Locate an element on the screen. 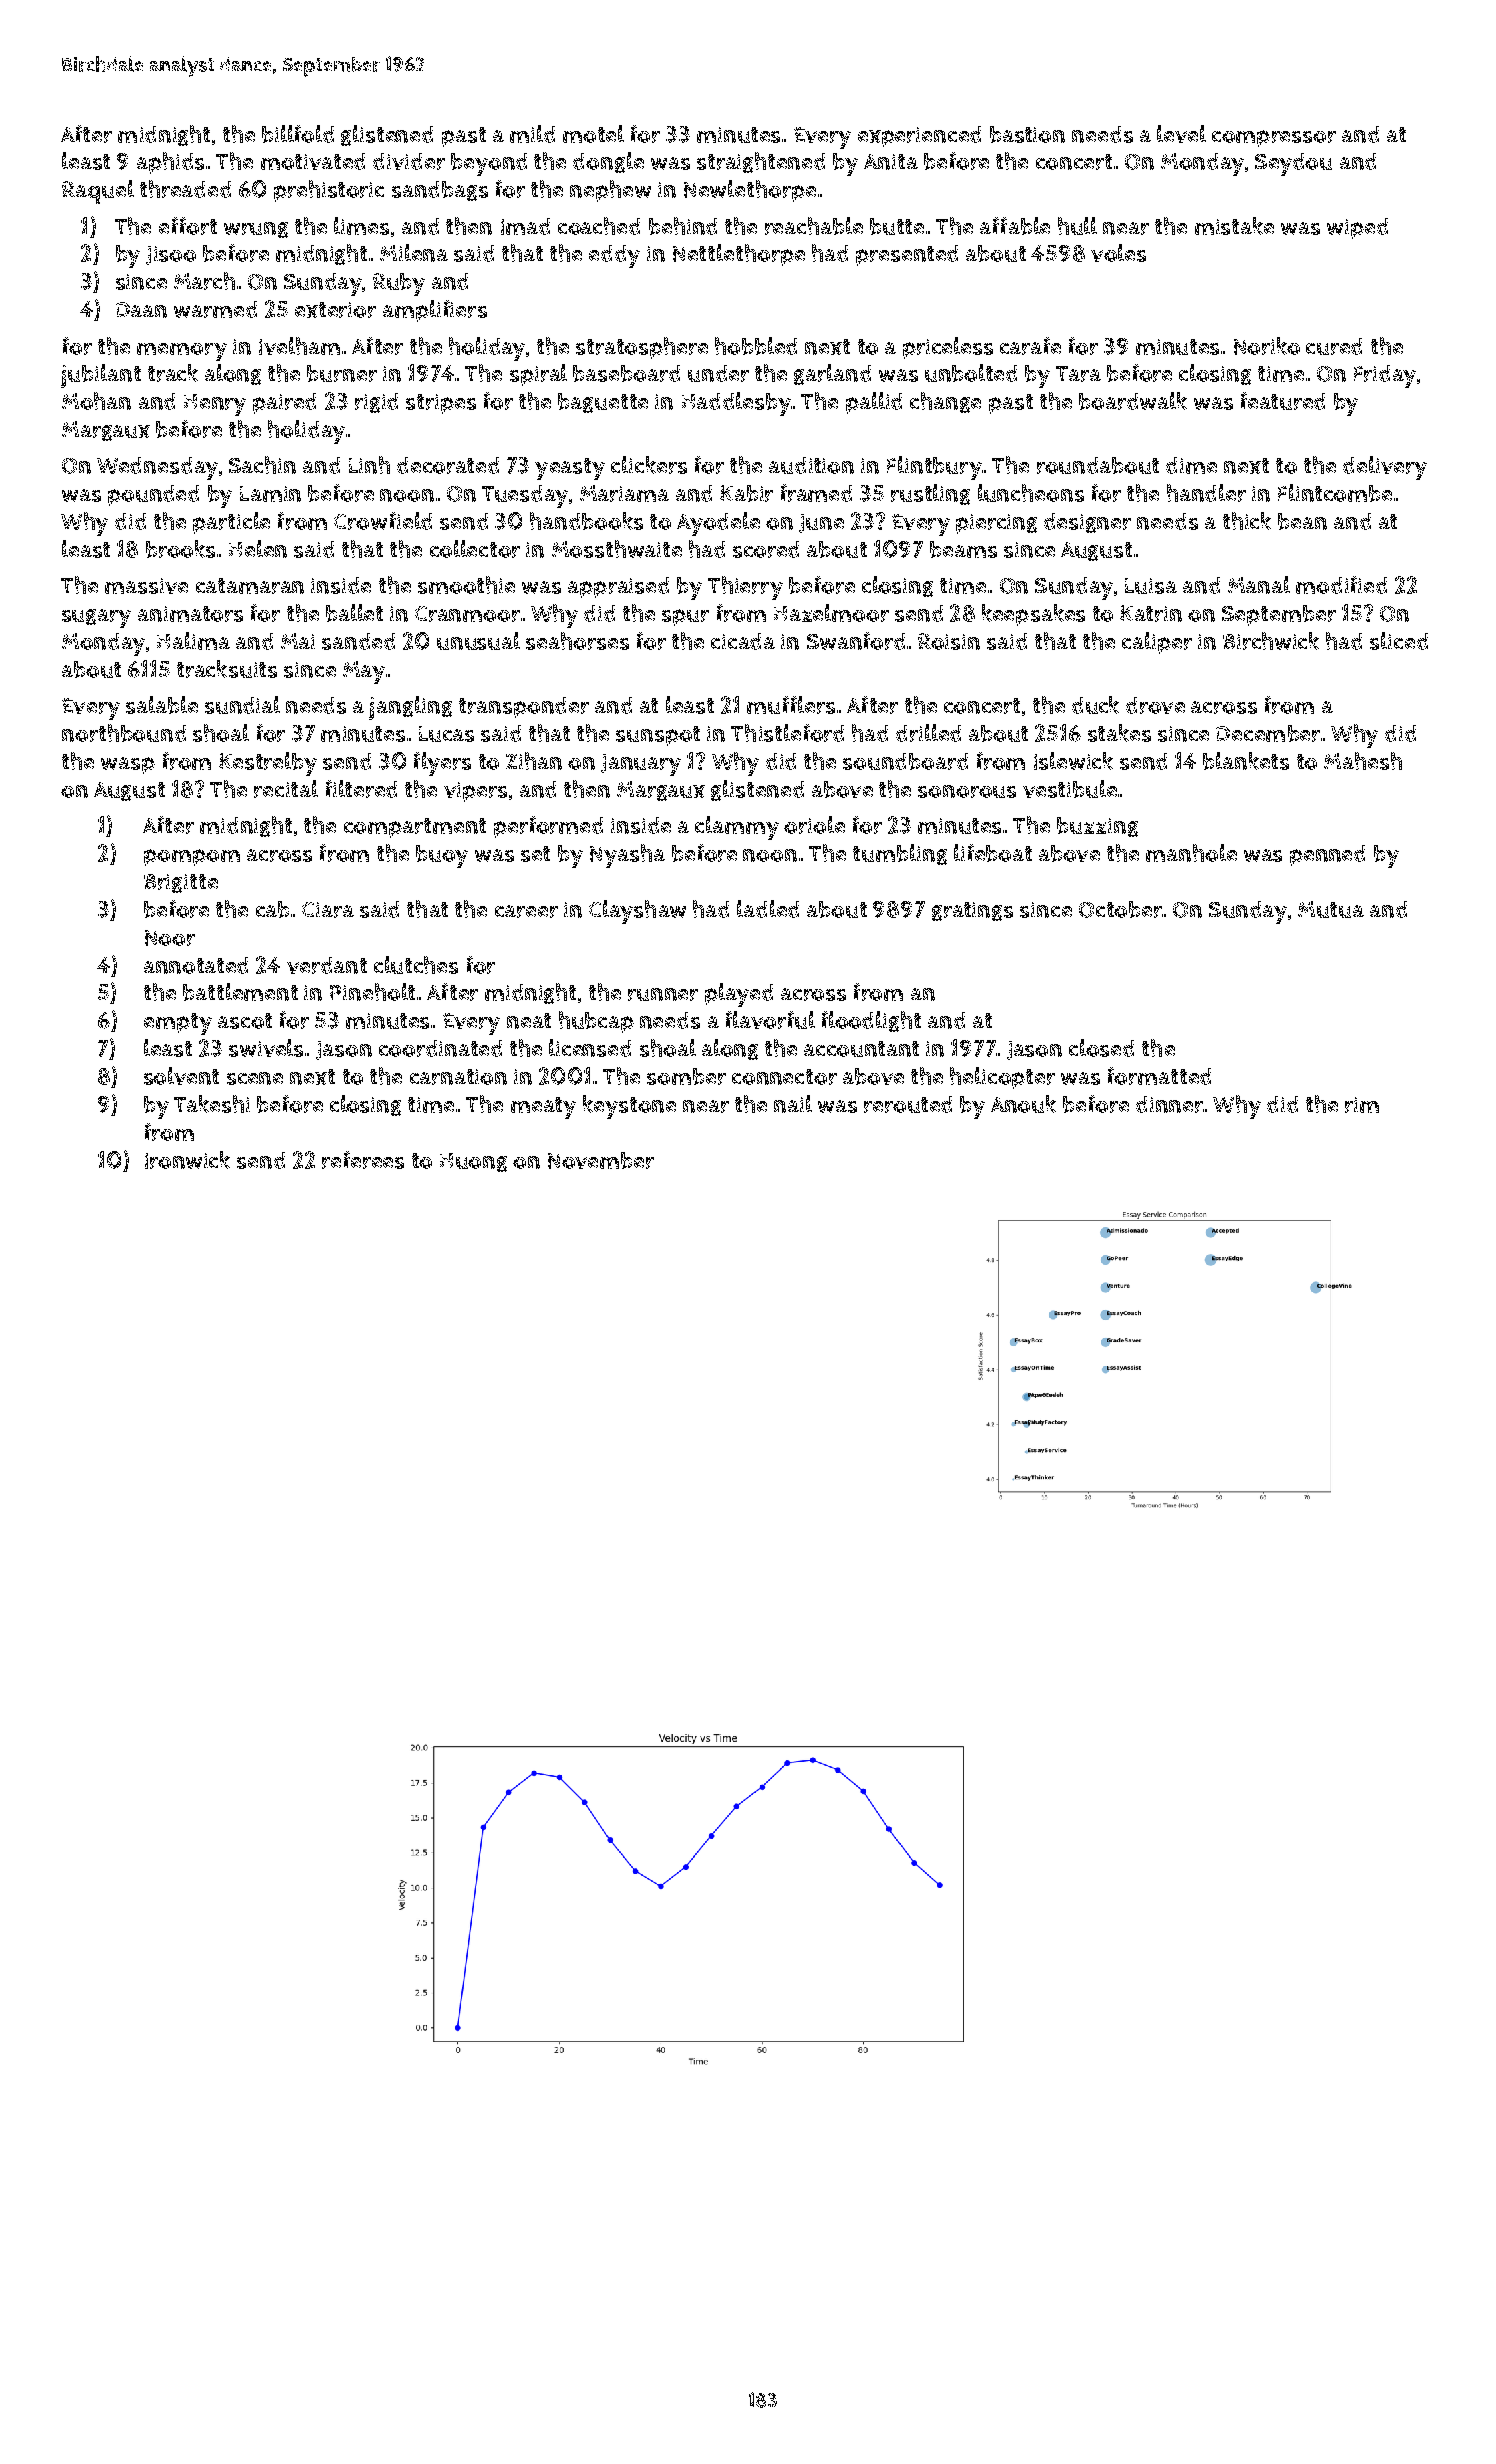 The image size is (1496, 2464). mufflers is located at coordinates (791, 705).
